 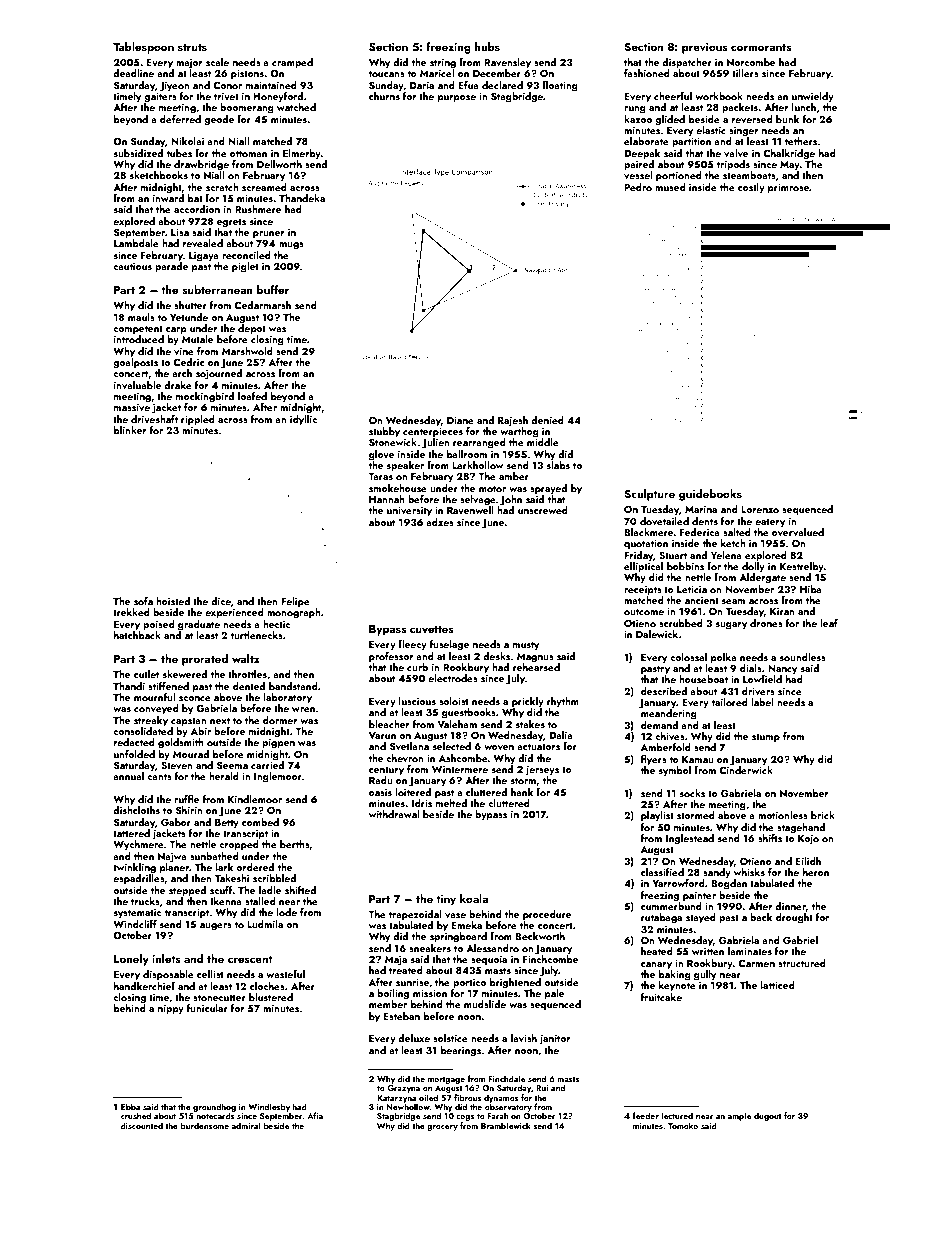 What do you see at coordinates (134, 868) in the image?
I see `twinkling` at bounding box center [134, 868].
